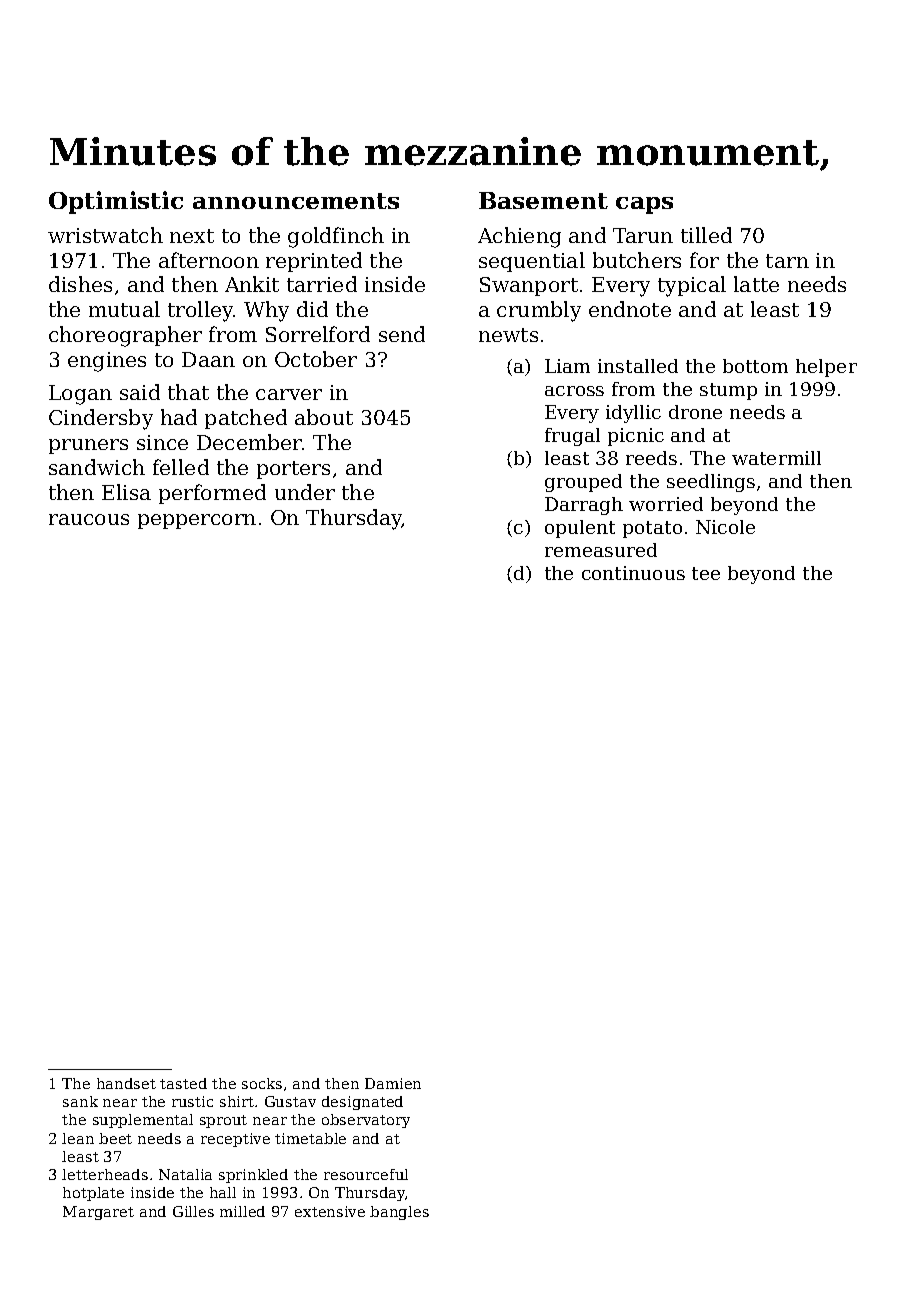 This screenshot has height=1316, width=908. What do you see at coordinates (97, 467) in the screenshot?
I see `sandwich` at bounding box center [97, 467].
